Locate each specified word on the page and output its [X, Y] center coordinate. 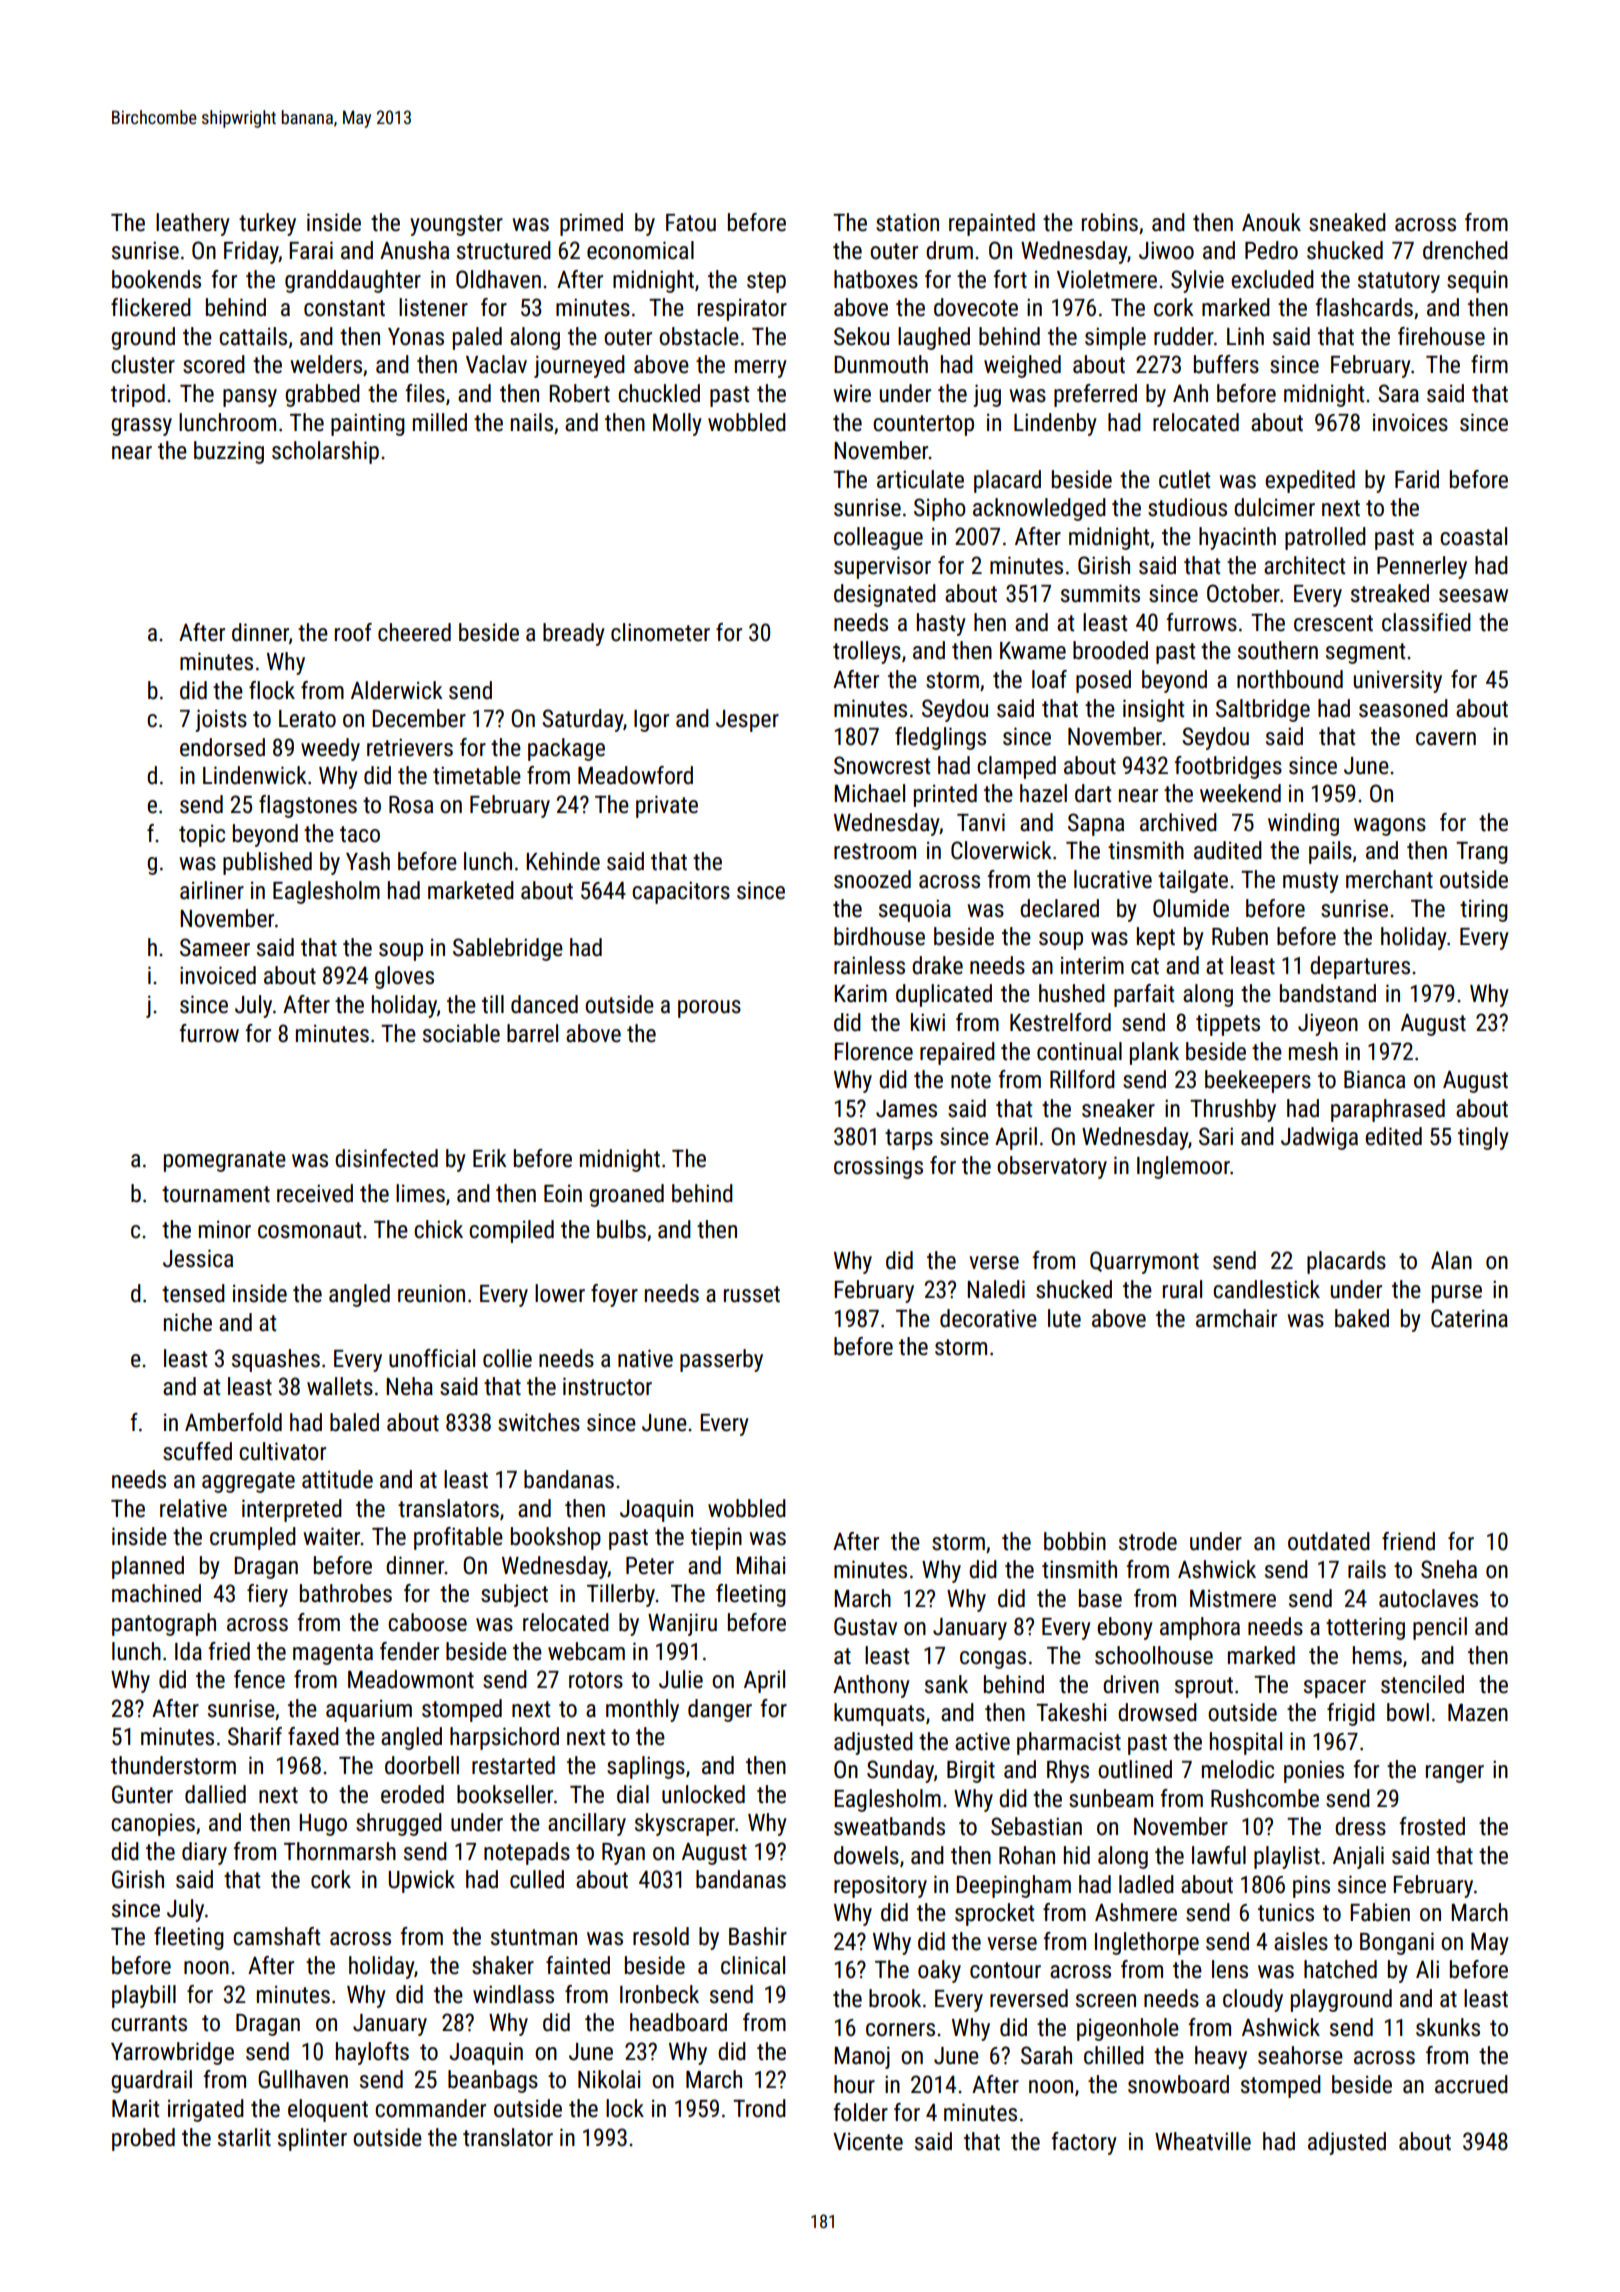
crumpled [253, 1538]
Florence [873, 1051]
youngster [456, 225]
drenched [1465, 250]
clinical [753, 1965]
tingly [1483, 1138]
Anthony [871, 1686]
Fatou [691, 223]
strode [1148, 1541]
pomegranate [225, 1161]
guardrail [151, 2081]
